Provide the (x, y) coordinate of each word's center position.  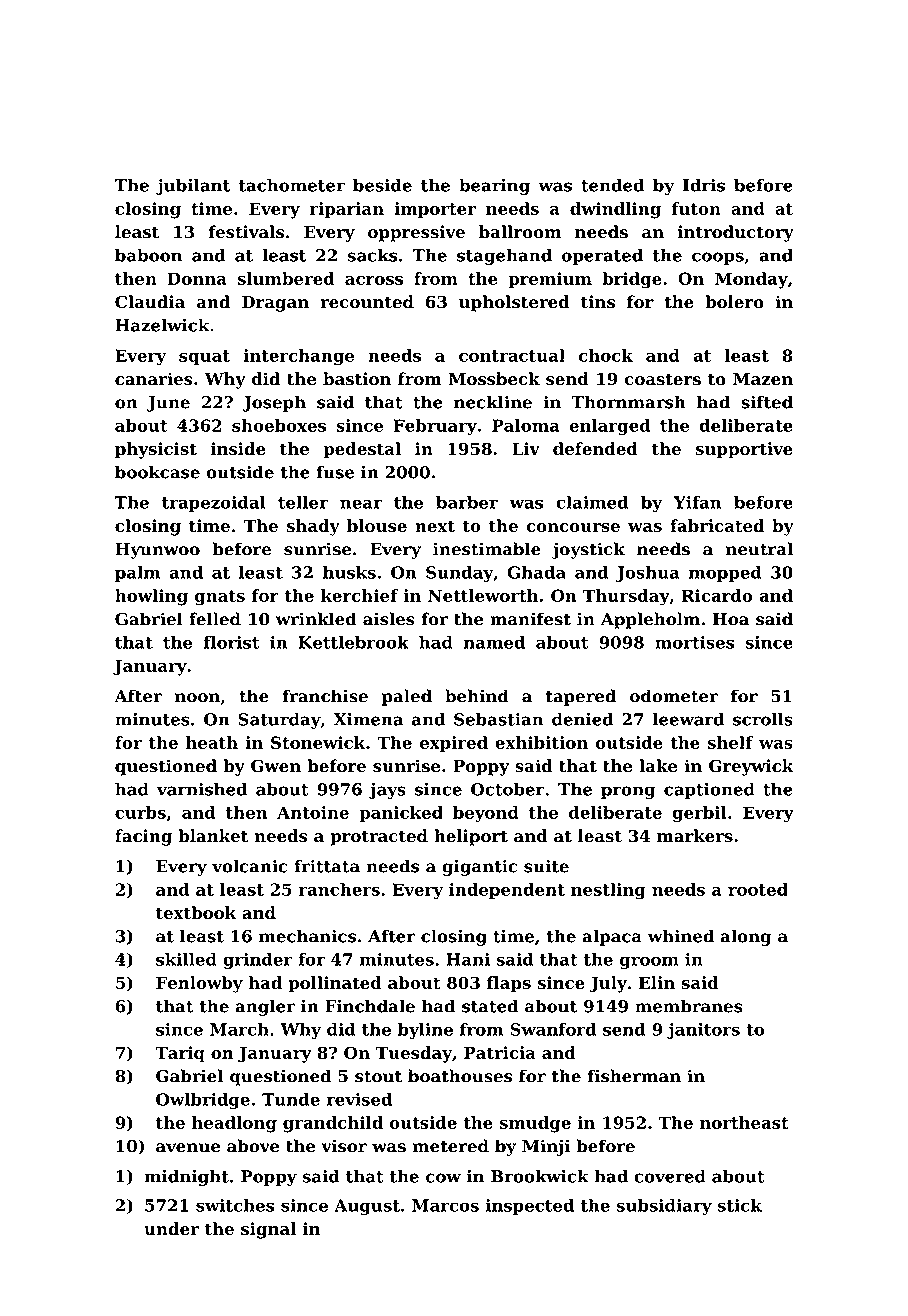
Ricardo (717, 595)
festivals (246, 232)
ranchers (339, 889)
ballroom (520, 232)
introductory (735, 233)
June (168, 404)
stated (490, 1006)
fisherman (634, 1076)
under (171, 1228)
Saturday (279, 720)
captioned (709, 790)
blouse (377, 525)
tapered (581, 697)
